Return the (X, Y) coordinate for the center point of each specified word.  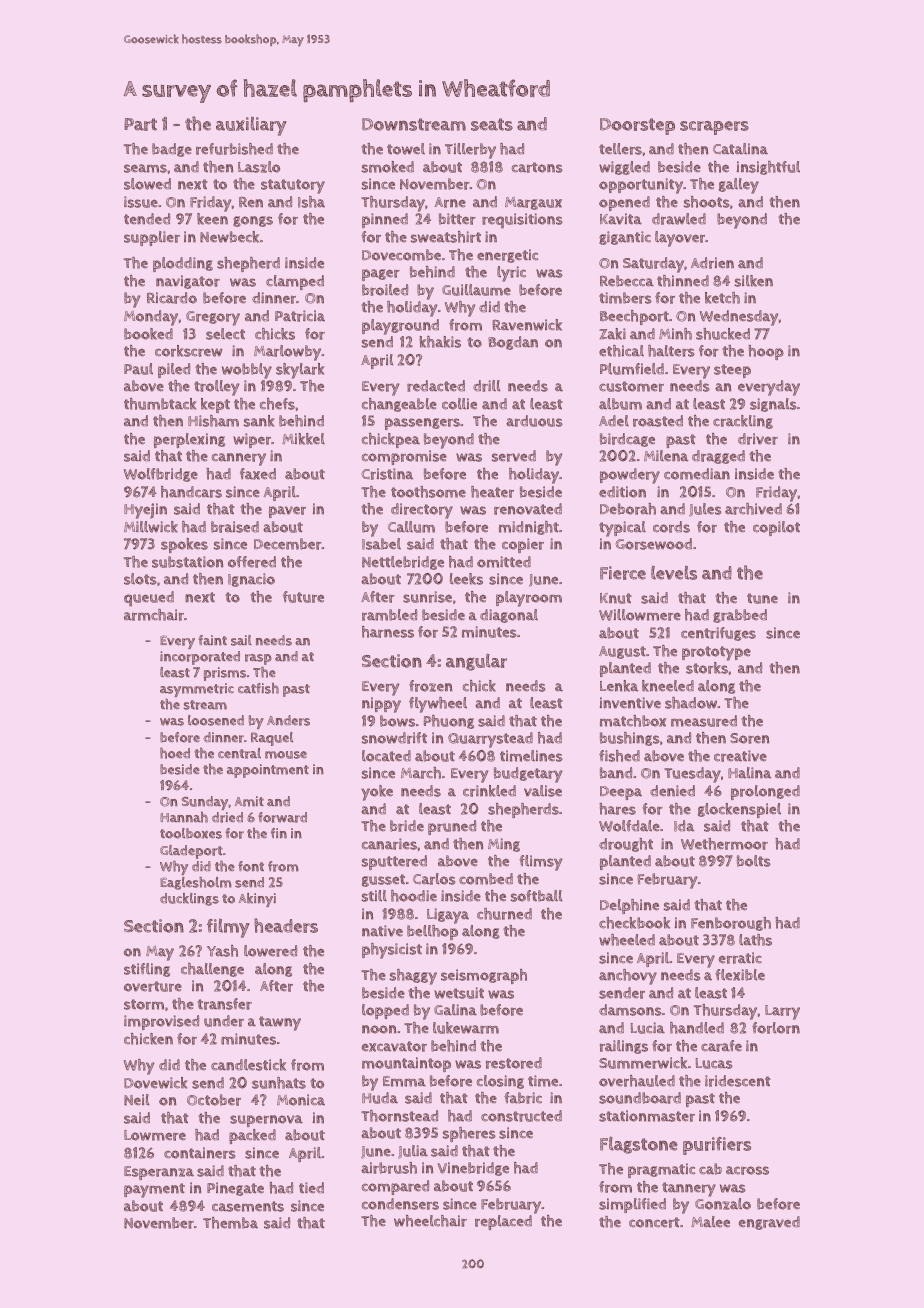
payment (154, 1190)
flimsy (541, 863)
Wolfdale (629, 826)
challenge (212, 970)
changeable (399, 405)
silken (754, 281)
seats (492, 124)
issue (141, 202)
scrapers (714, 128)
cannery (239, 459)
